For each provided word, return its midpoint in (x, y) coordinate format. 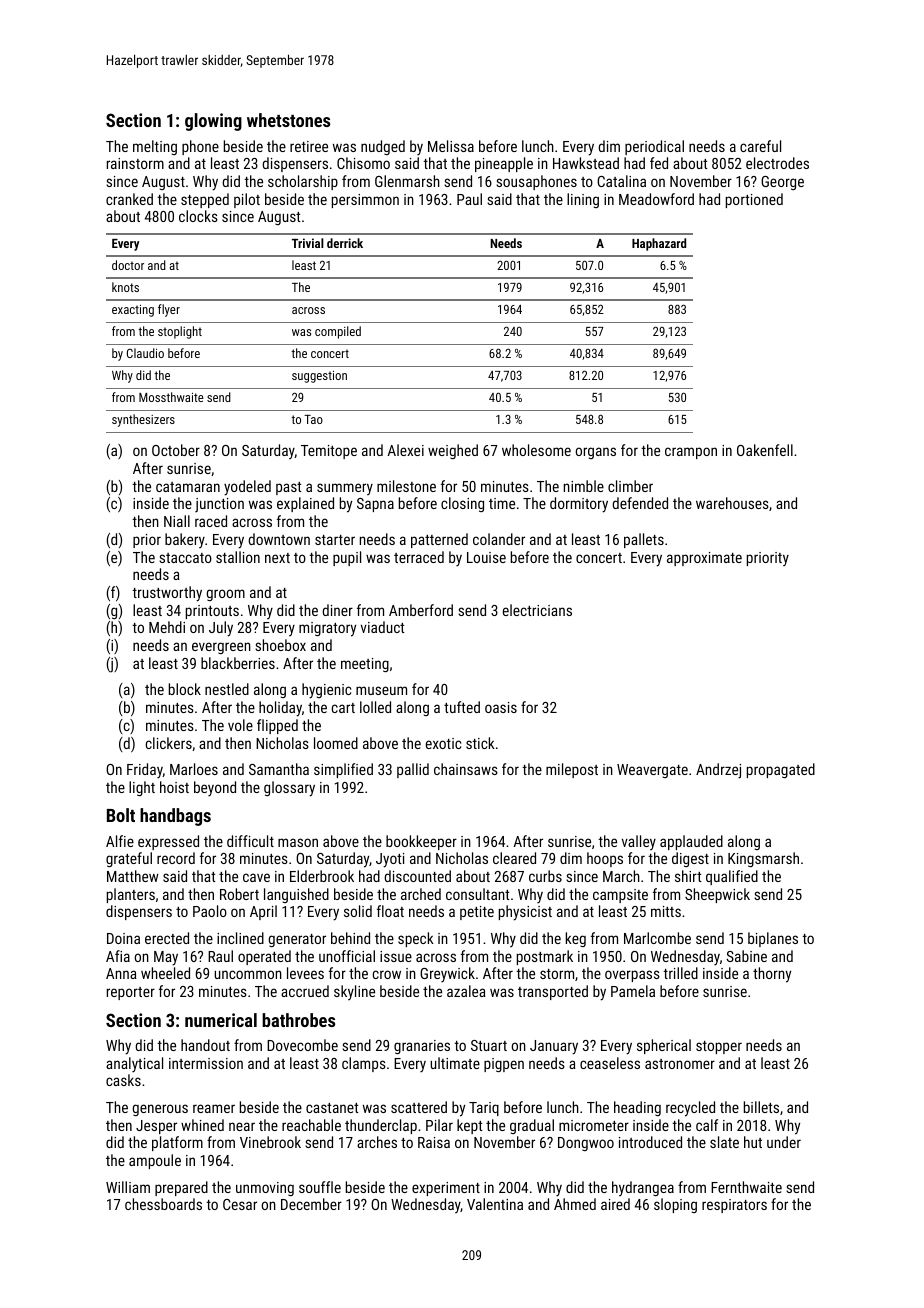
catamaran (188, 487)
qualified (732, 877)
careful (760, 146)
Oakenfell (765, 450)
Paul (469, 199)
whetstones (288, 120)
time (502, 503)
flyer (169, 310)
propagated (781, 770)
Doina (123, 938)
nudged (383, 147)
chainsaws (466, 769)
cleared (514, 858)
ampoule (155, 1161)
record (176, 858)
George (782, 183)
